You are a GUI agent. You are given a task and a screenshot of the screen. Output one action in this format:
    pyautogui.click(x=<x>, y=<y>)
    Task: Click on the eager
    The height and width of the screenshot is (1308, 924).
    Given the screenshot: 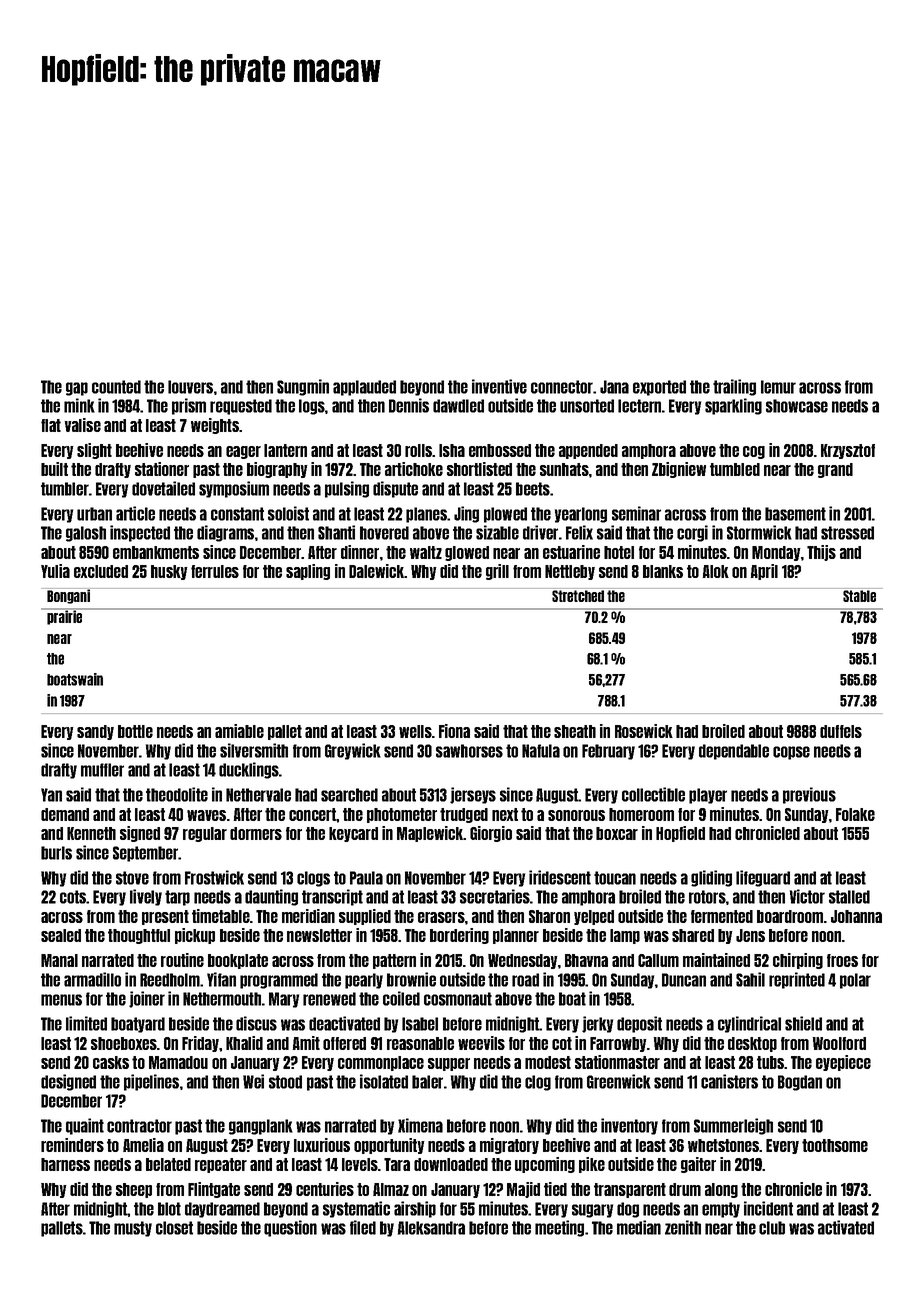 What is the action you would take?
    pyautogui.click(x=243, y=452)
